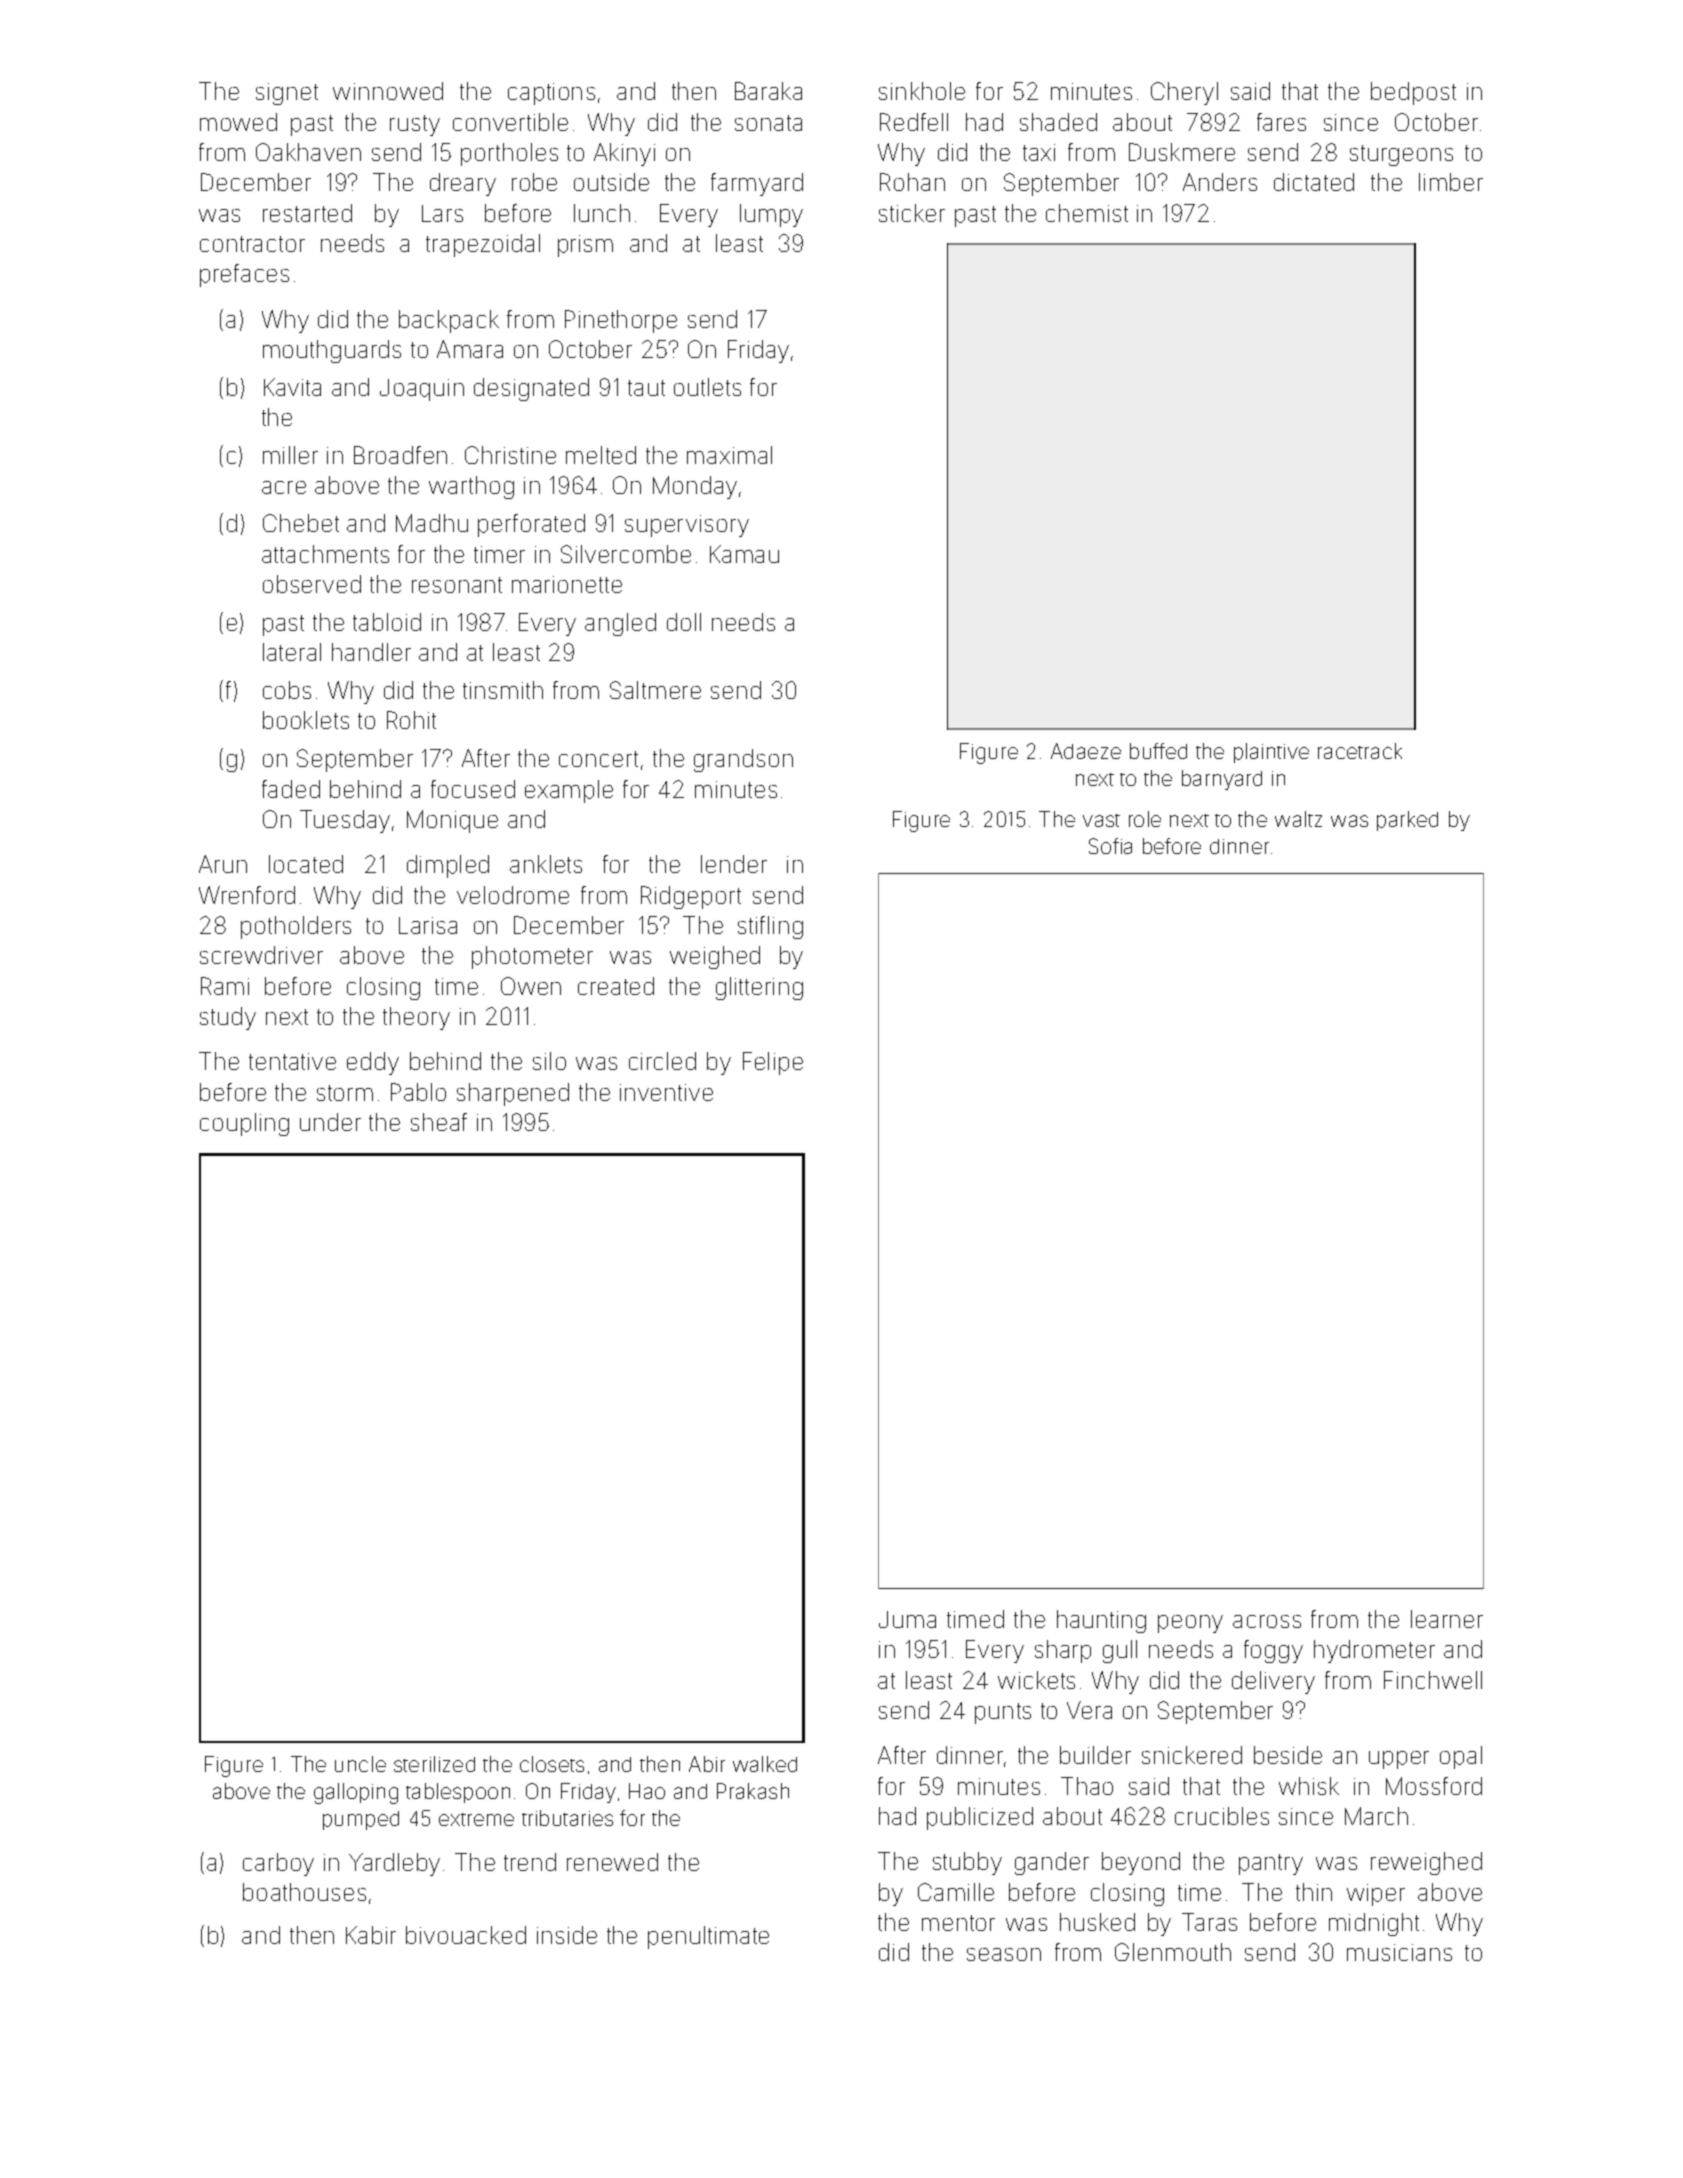  What do you see at coordinates (244, 275) in the document?
I see `prefaces` at bounding box center [244, 275].
